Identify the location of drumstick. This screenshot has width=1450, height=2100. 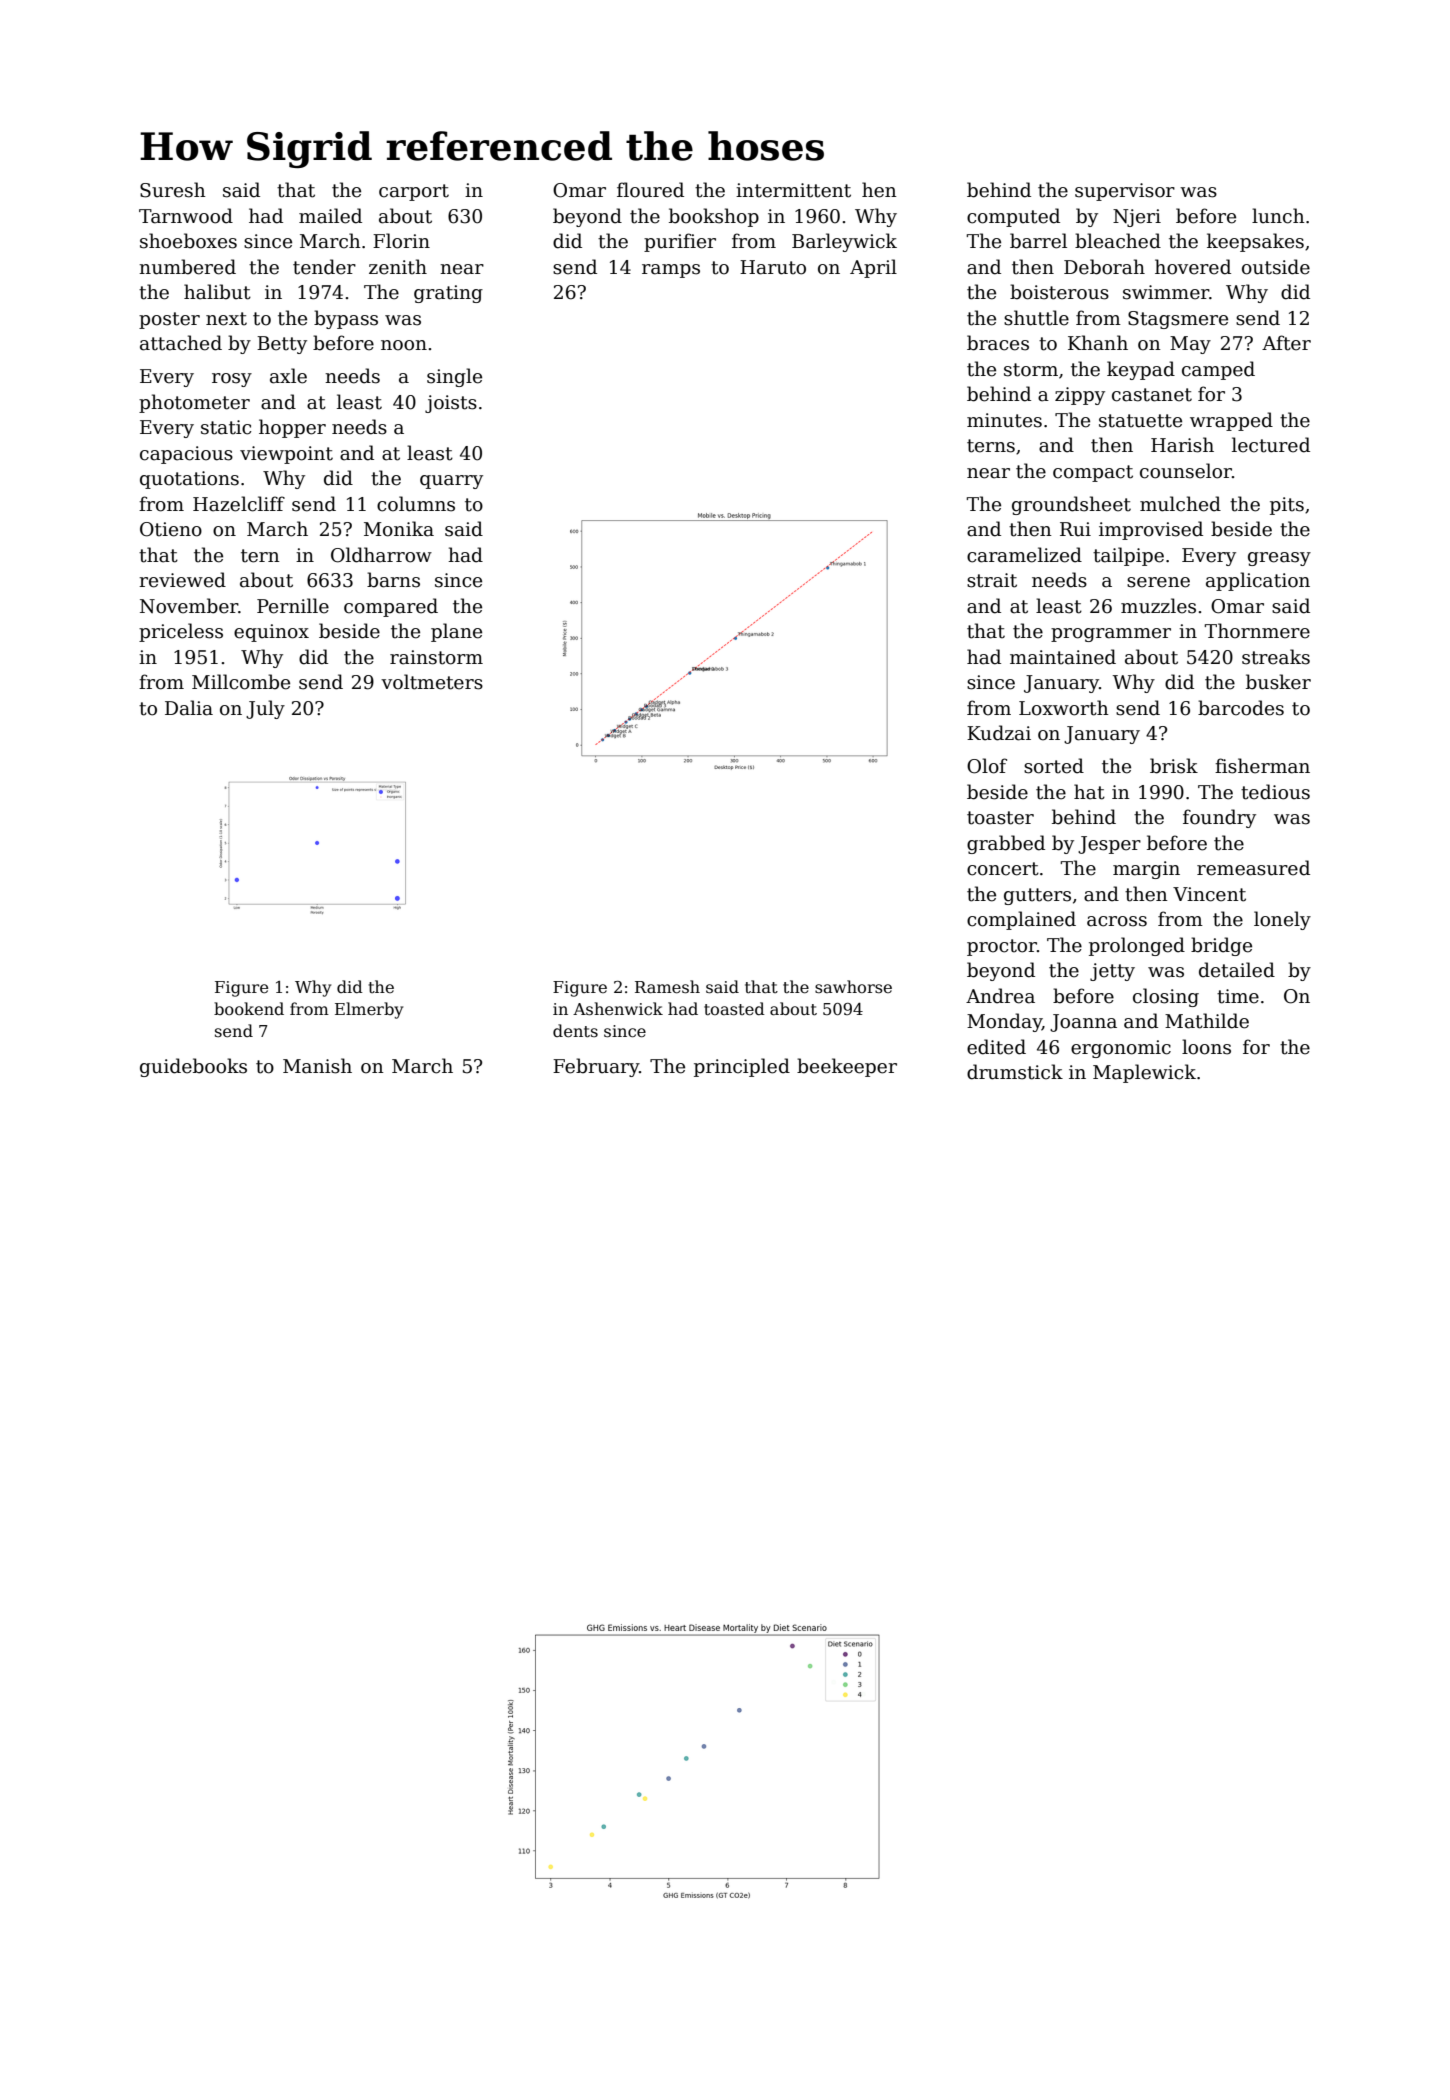
(1015, 1072).
